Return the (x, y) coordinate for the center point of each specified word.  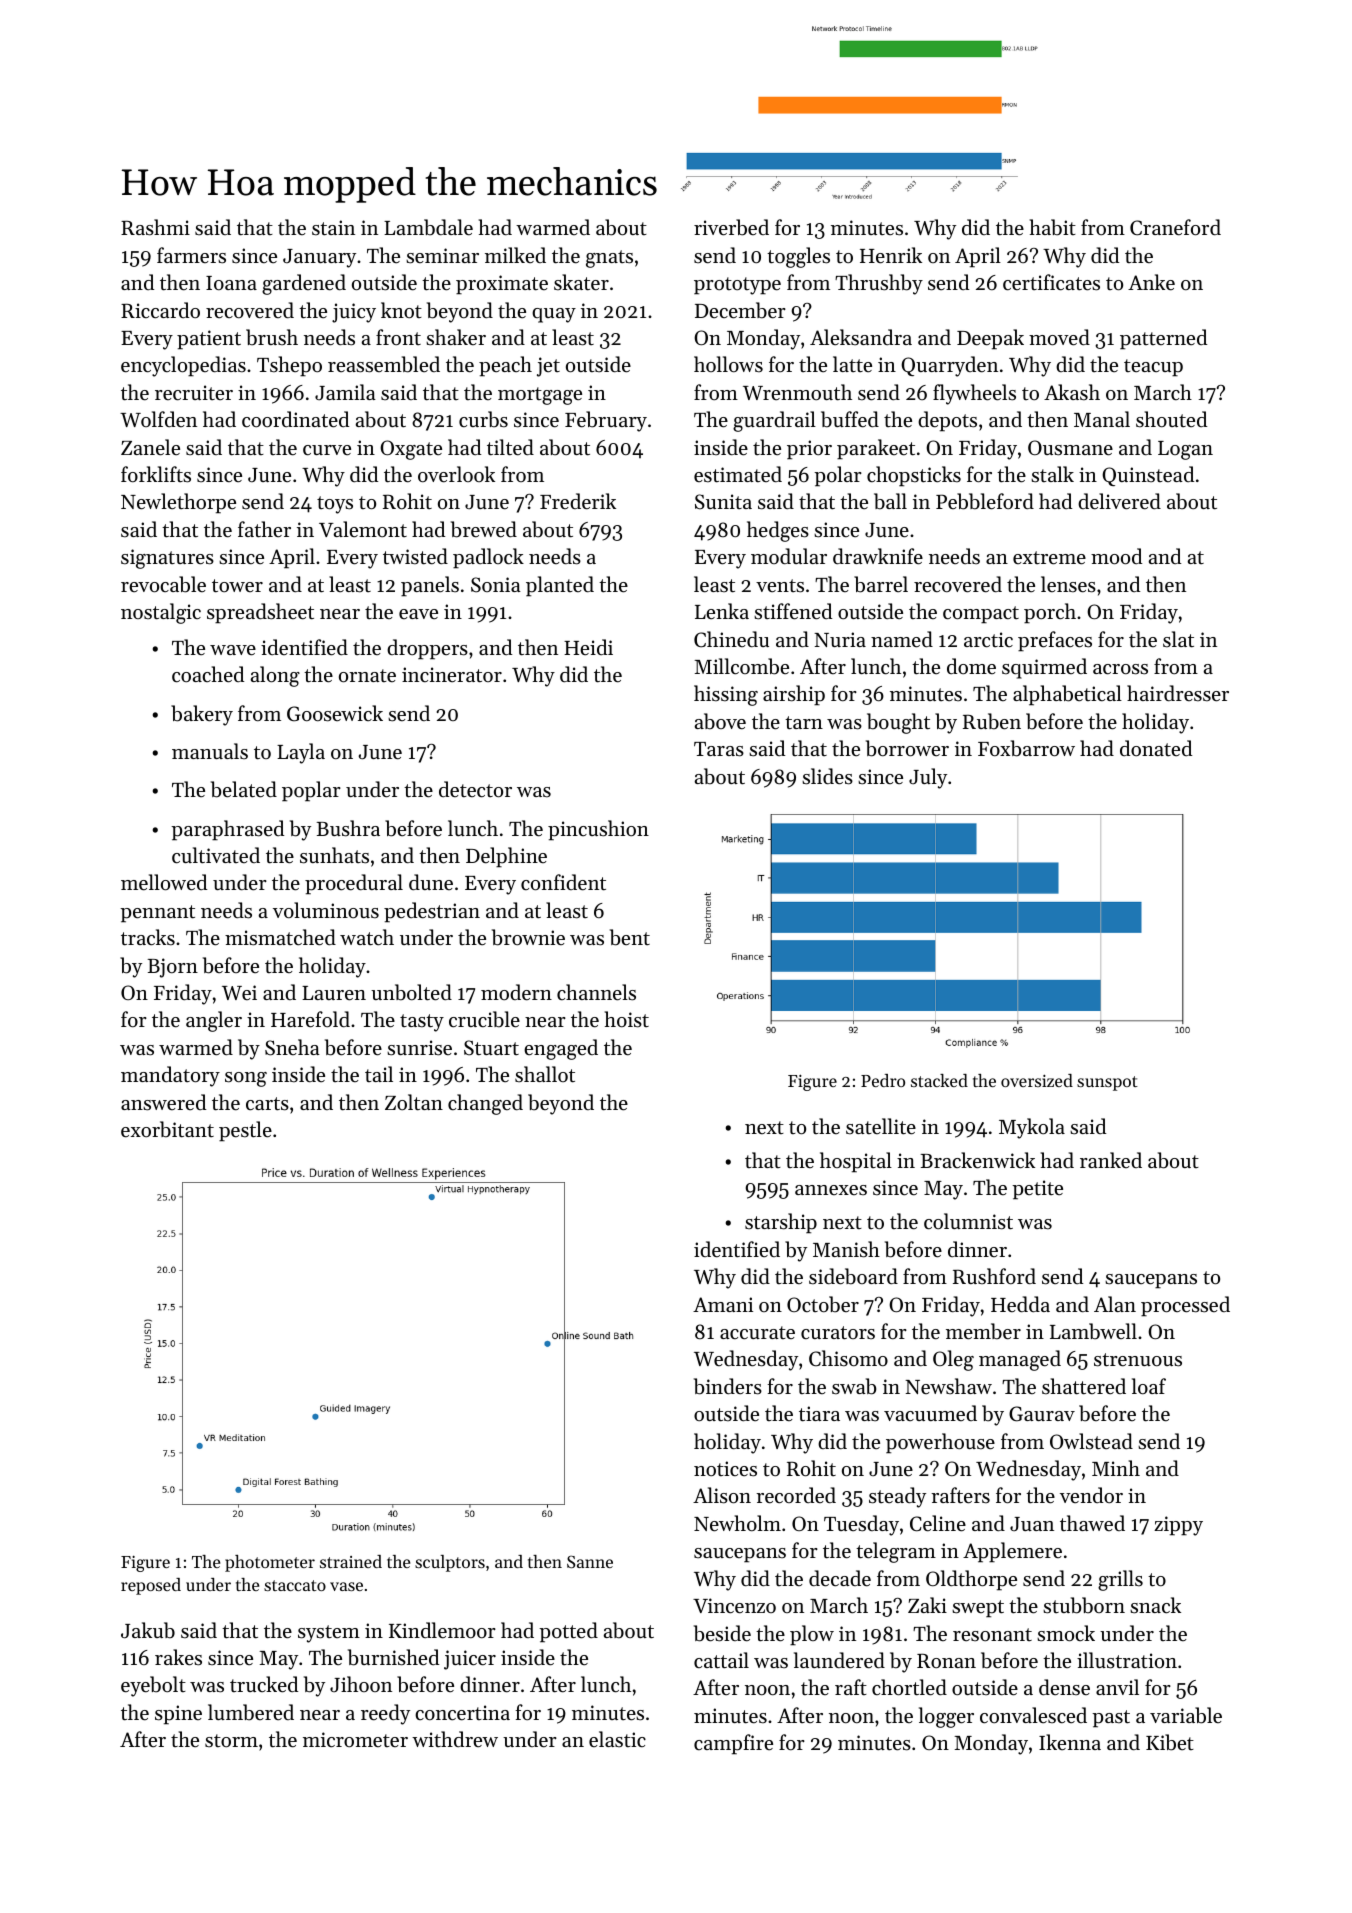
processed (1185, 1306)
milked (515, 255)
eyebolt (153, 1686)
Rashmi (155, 227)
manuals (210, 751)
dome (971, 666)
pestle (245, 1131)
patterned (1163, 339)
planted (560, 586)
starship (781, 1223)
